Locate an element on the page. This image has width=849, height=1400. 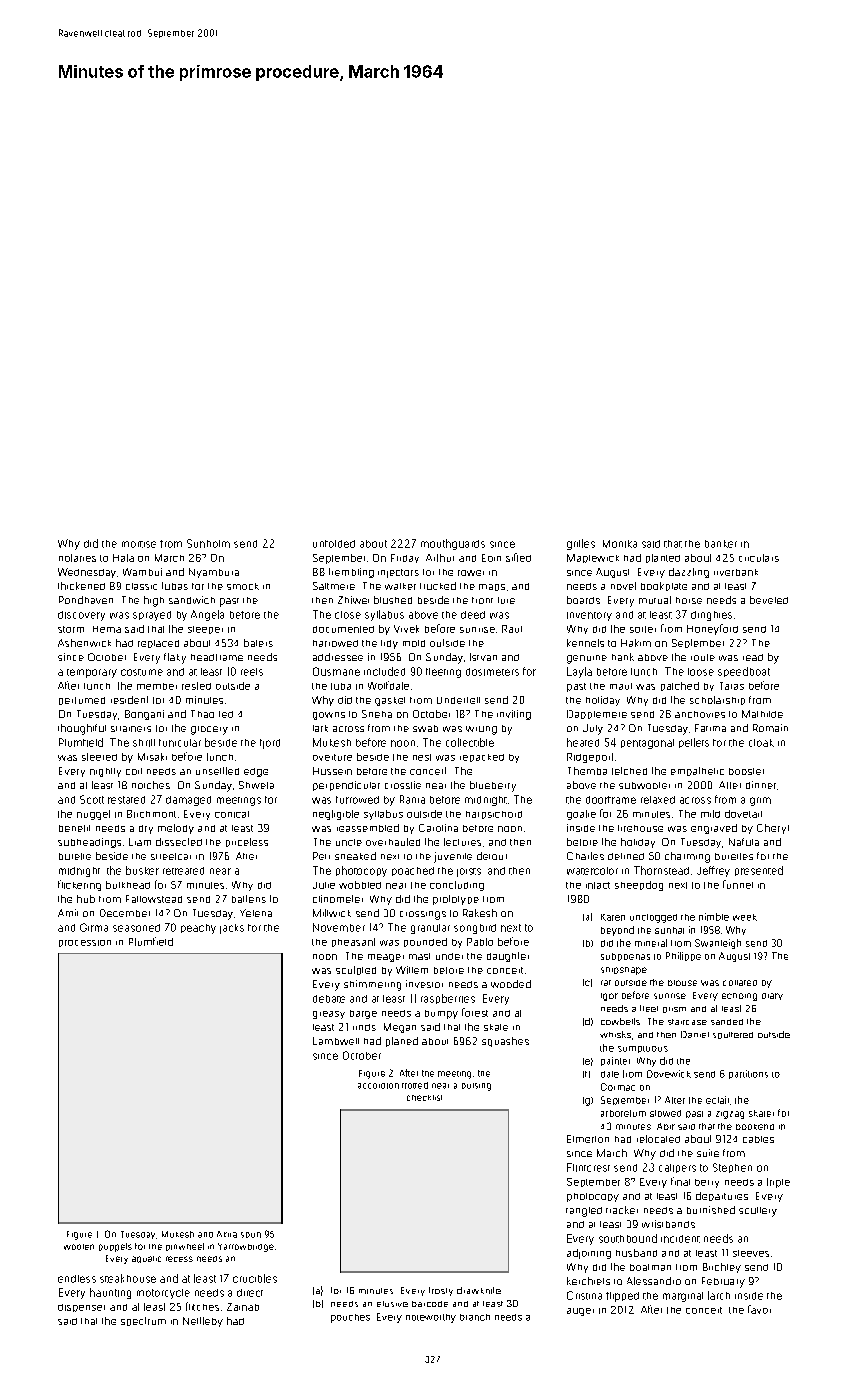
trotted is located at coordinates (415, 1085).
